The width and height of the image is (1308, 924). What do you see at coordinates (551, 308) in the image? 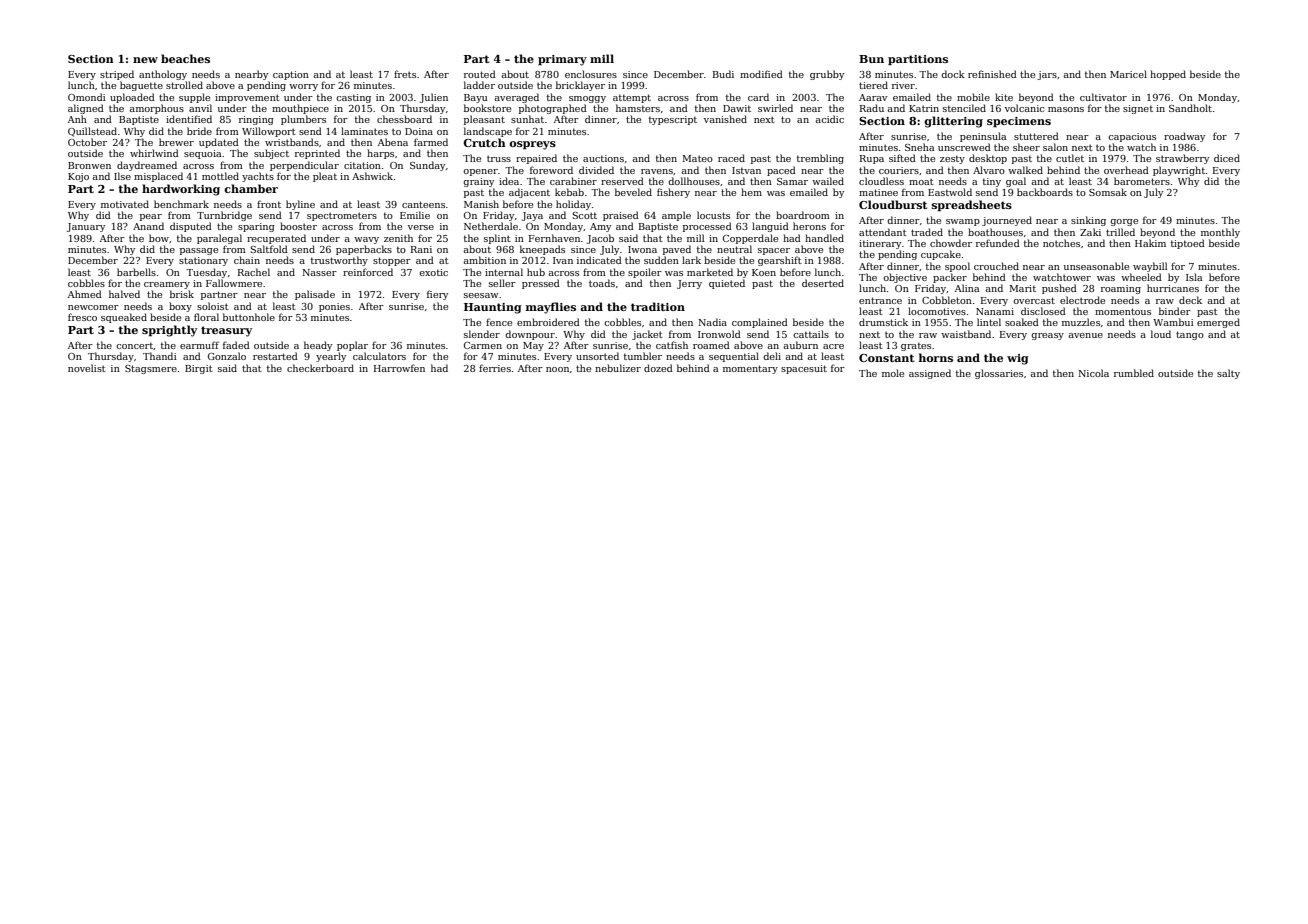
I see `mayflies` at bounding box center [551, 308].
